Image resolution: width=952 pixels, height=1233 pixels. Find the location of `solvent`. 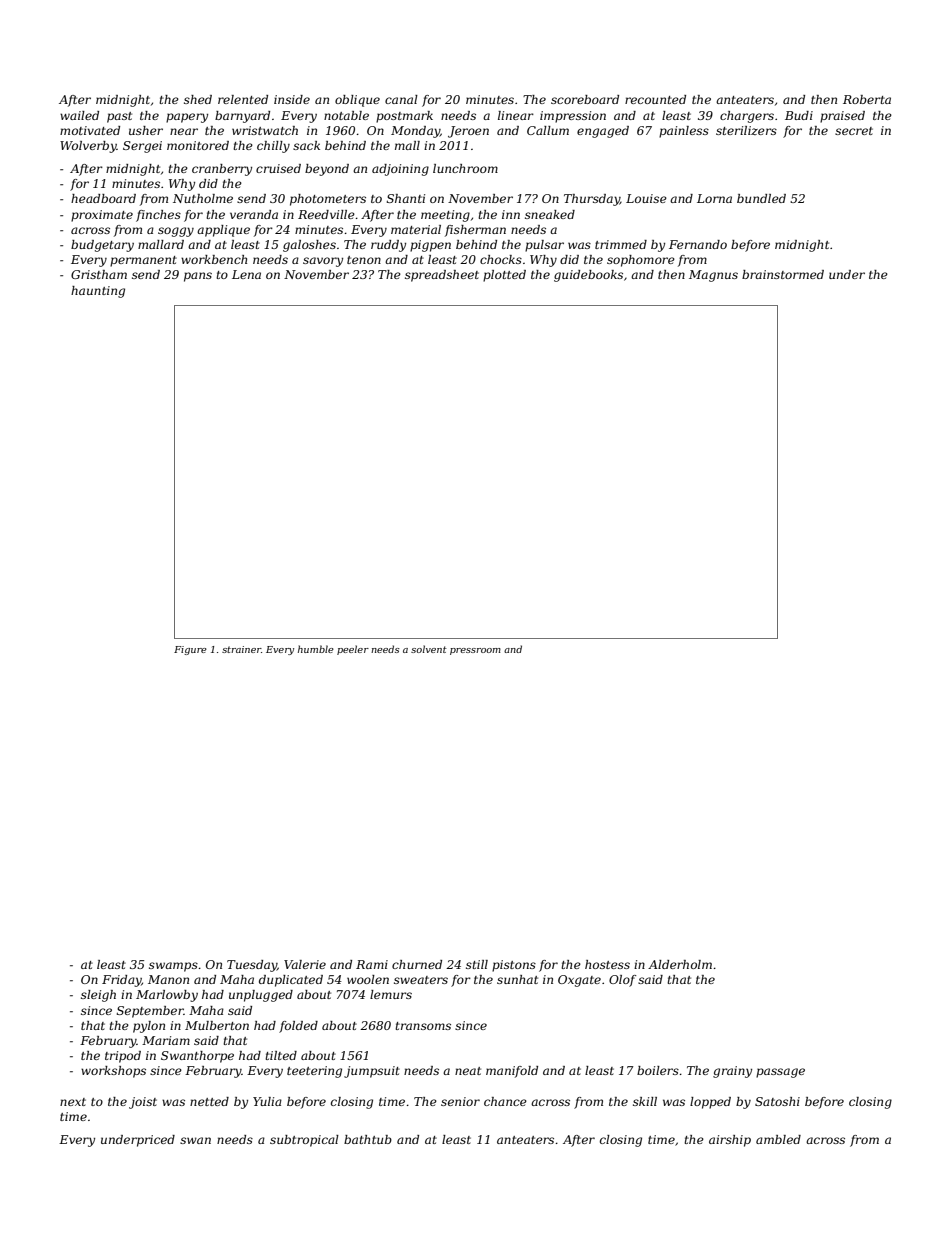

solvent is located at coordinates (429, 649).
